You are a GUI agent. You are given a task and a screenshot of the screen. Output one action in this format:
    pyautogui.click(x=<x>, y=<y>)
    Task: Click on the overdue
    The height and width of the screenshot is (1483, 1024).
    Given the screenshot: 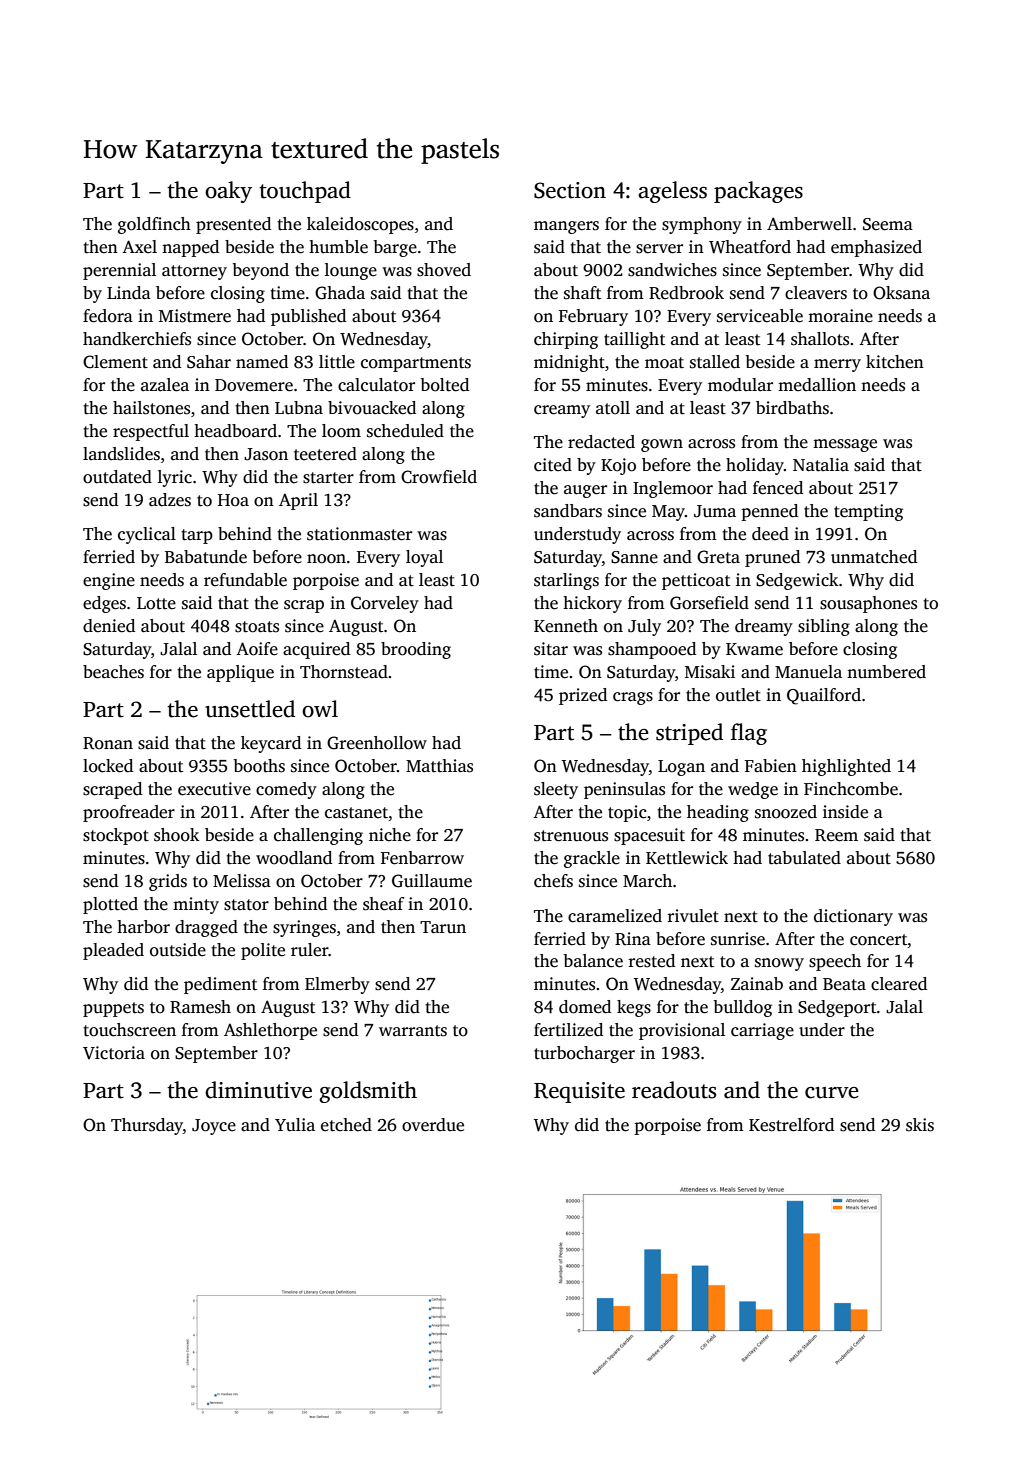 What is the action you would take?
    pyautogui.click(x=433, y=1125)
